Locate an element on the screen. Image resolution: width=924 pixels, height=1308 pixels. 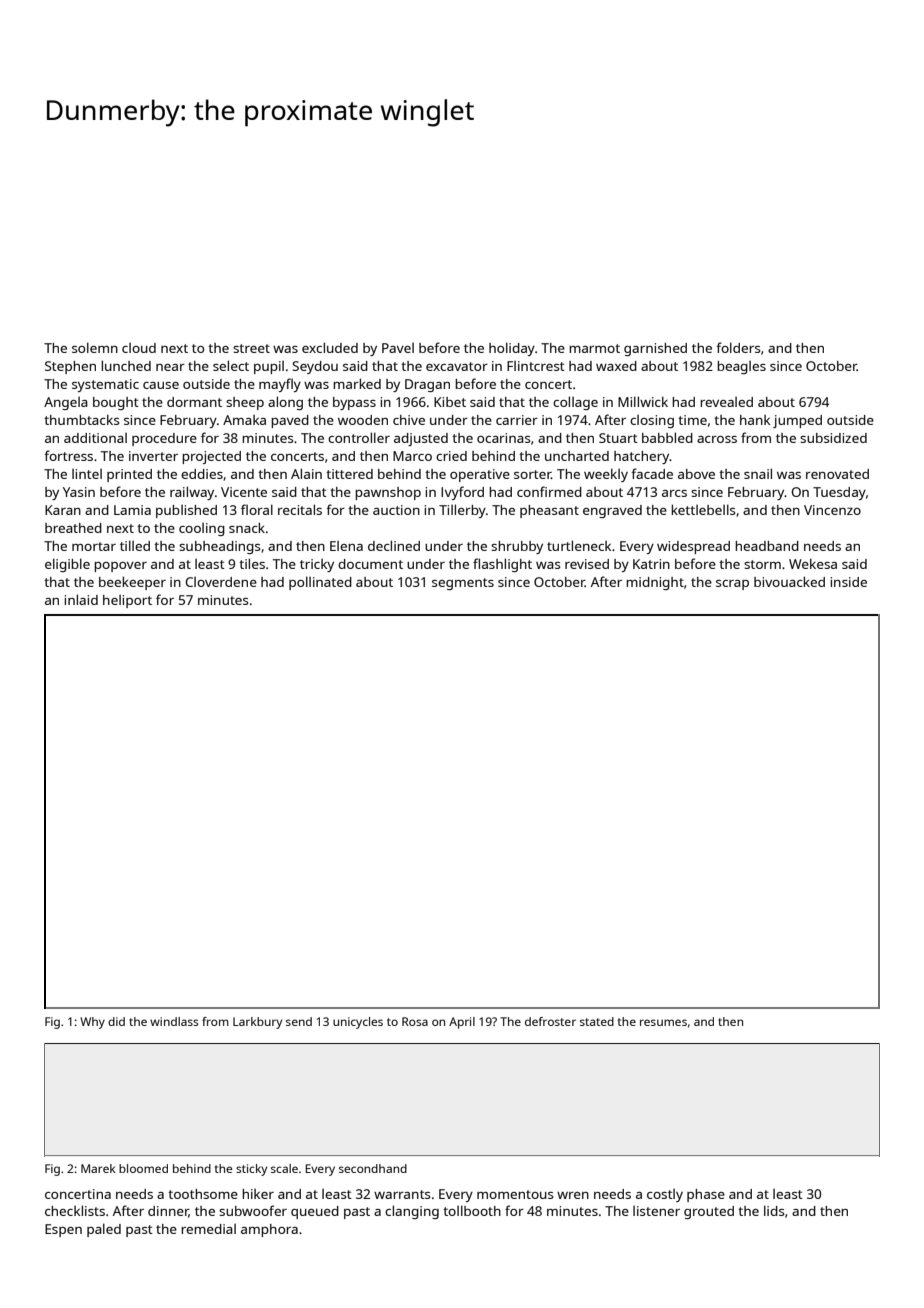
heliport is located at coordinates (127, 601).
